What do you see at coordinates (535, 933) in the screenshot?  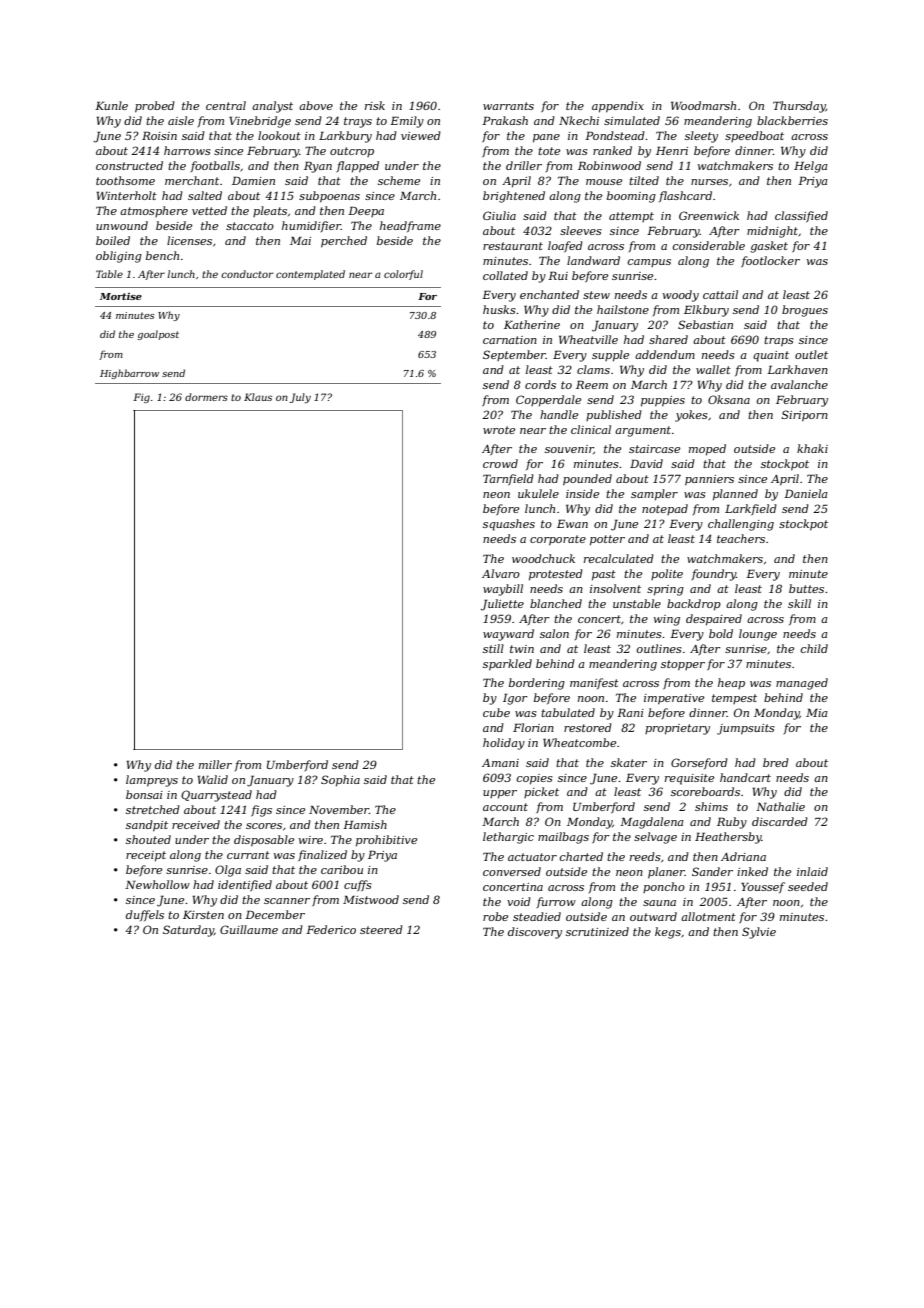 I see `discovery` at bounding box center [535, 933].
